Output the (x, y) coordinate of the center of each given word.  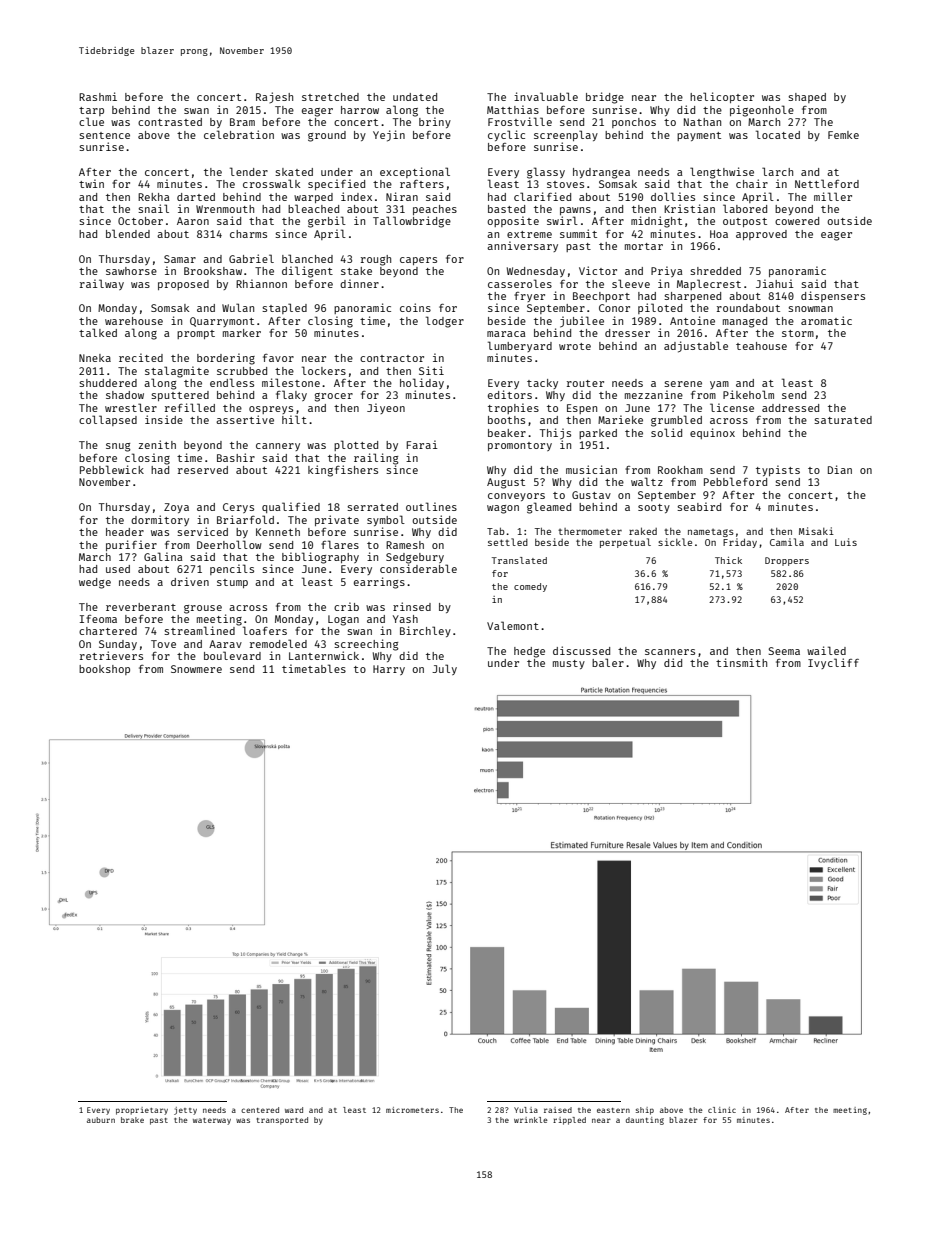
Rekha (154, 197)
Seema (784, 651)
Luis (846, 542)
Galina (163, 556)
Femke (843, 135)
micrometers (412, 1110)
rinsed (412, 606)
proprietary (142, 1111)
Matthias (513, 109)
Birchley (425, 631)
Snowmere (196, 669)
